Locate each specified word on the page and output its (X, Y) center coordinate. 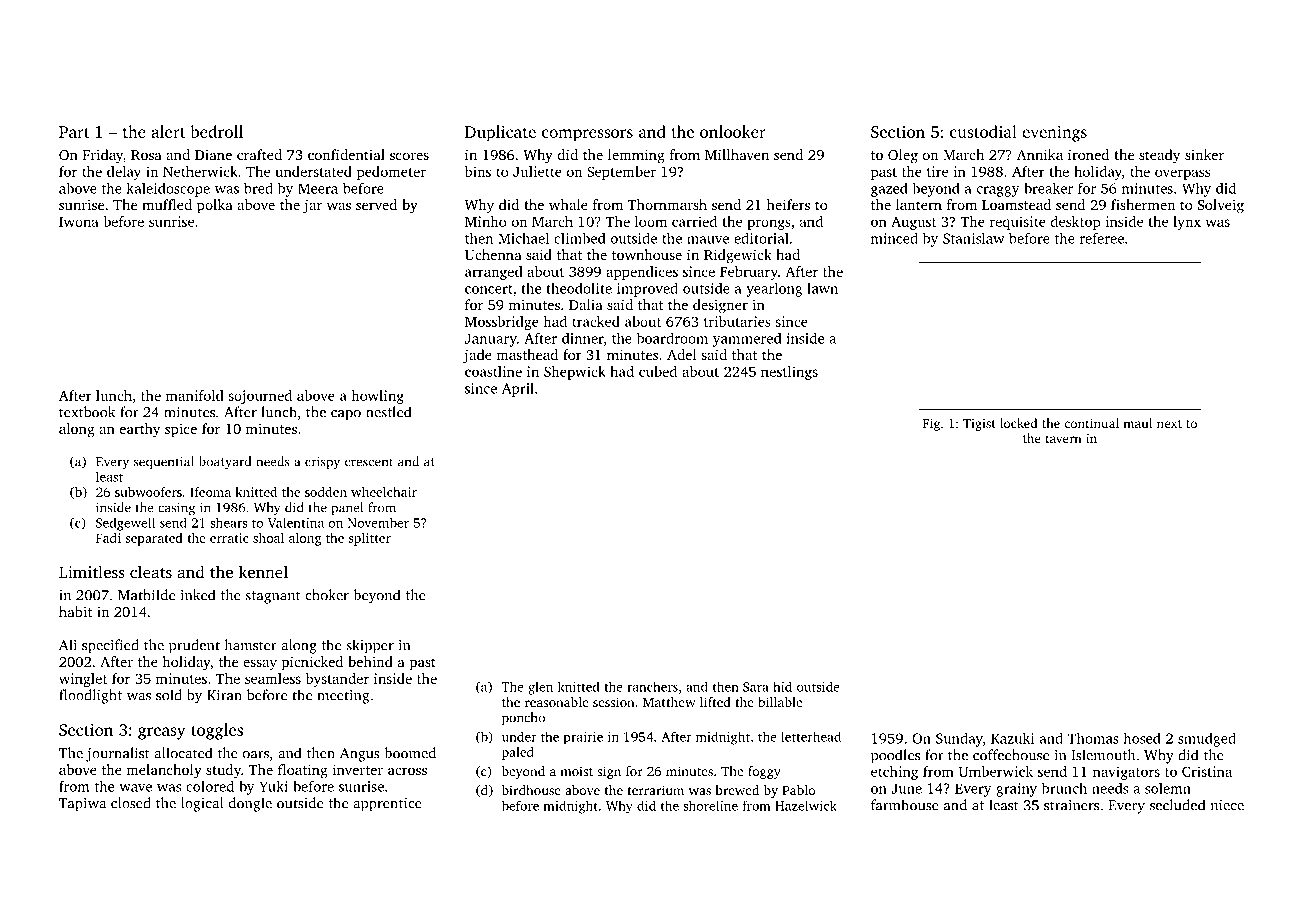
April (518, 389)
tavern (1064, 439)
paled (518, 753)
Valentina (296, 522)
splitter (370, 539)
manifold (195, 395)
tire (937, 171)
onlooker (733, 131)
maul (1137, 423)
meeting (343, 697)
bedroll (217, 131)
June (906, 788)
